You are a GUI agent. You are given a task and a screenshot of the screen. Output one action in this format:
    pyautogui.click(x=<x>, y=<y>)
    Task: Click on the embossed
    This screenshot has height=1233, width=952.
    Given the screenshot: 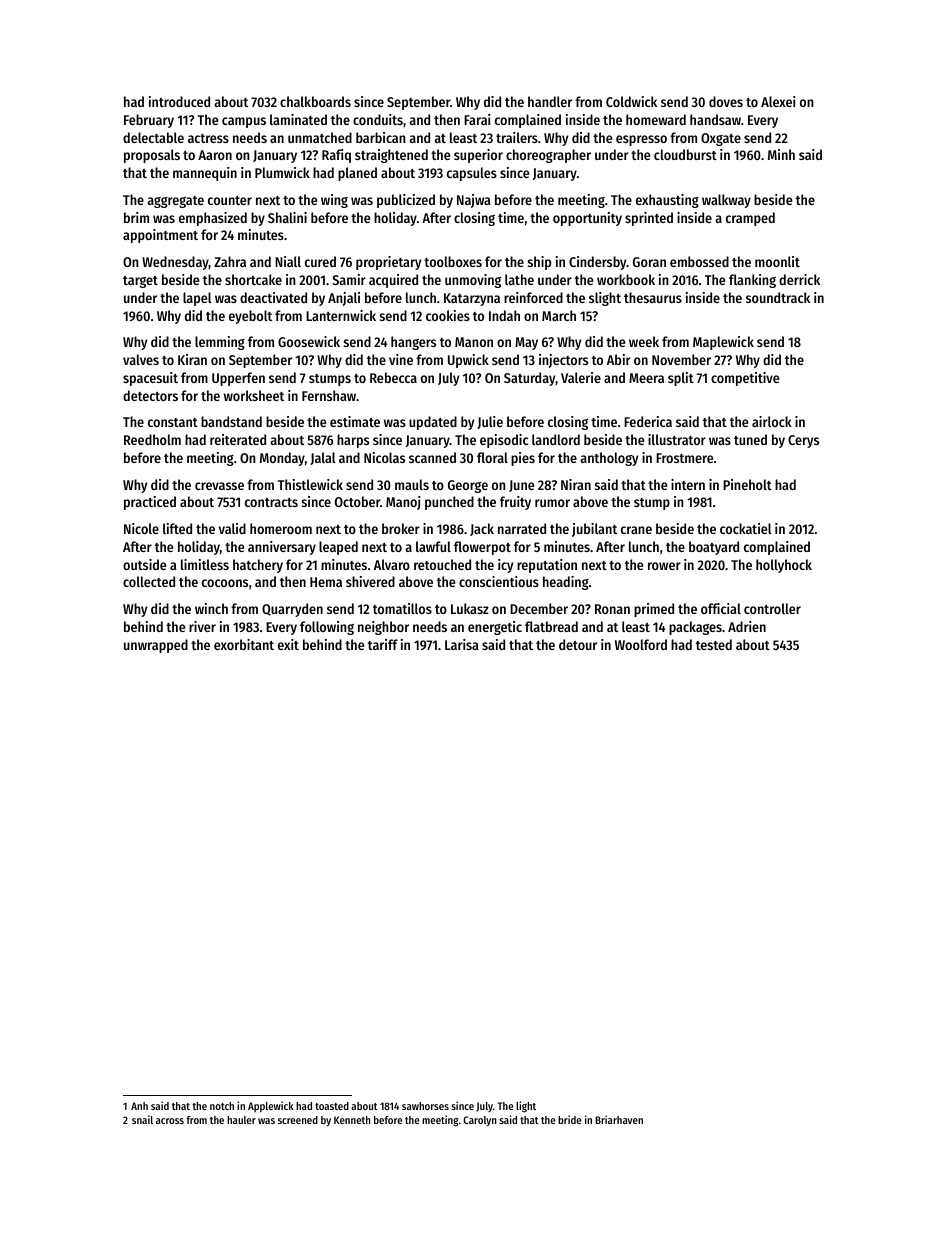 What is the action you would take?
    pyautogui.click(x=699, y=261)
